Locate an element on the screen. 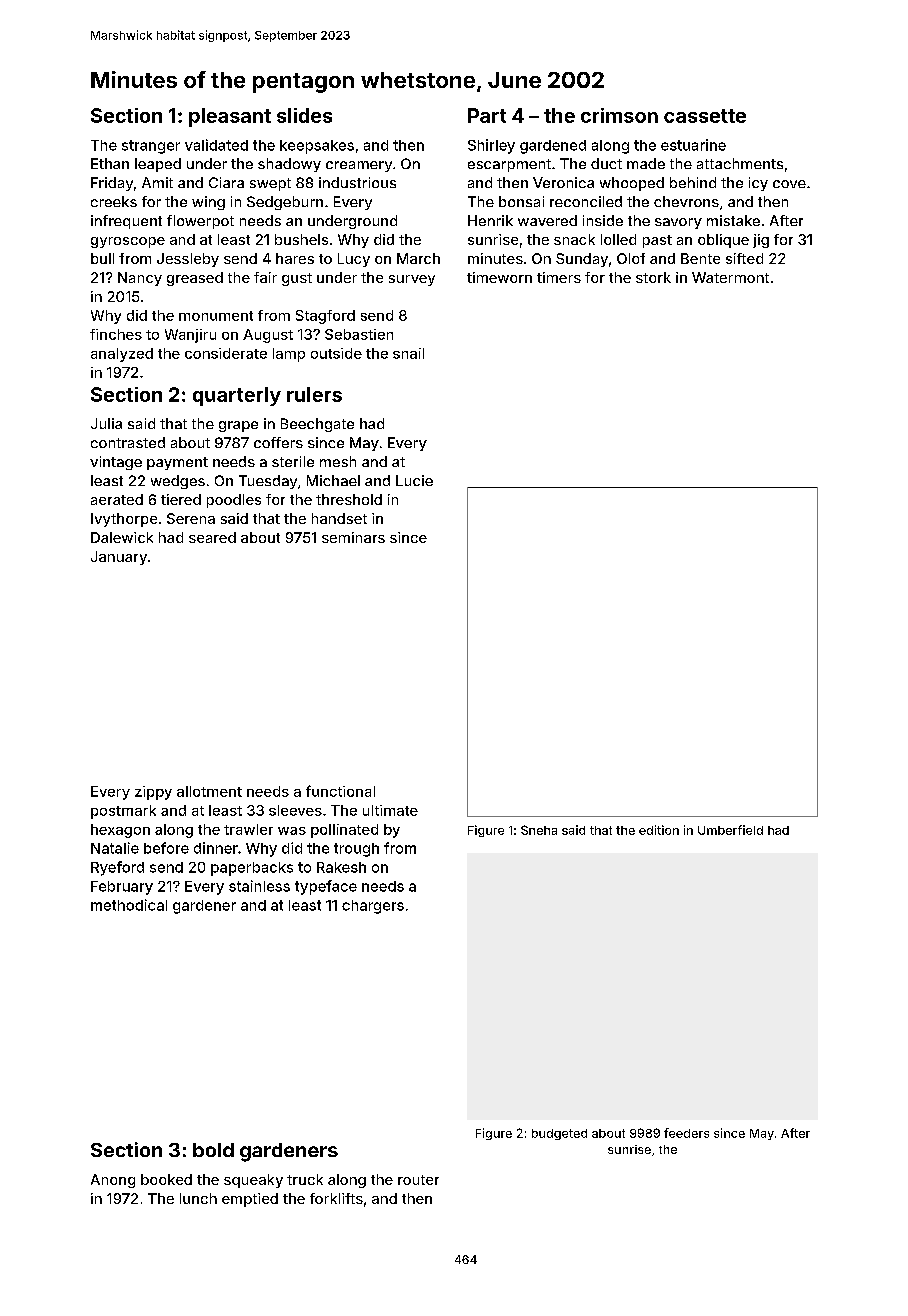 This screenshot has width=908, height=1316. March is located at coordinates (418, 258).
